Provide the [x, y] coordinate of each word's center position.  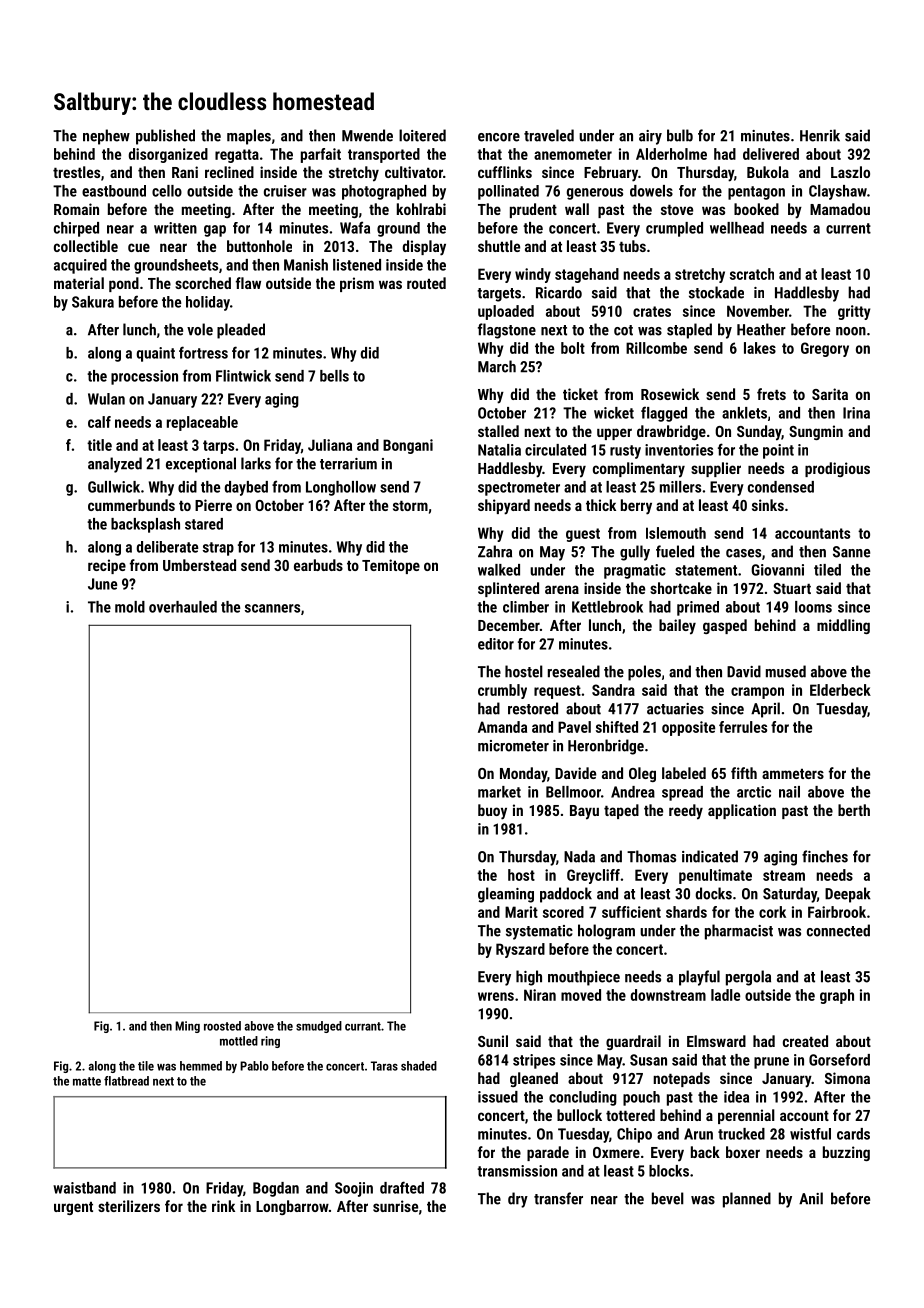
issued [498, 1097]
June [102, 584]
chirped [76, 229]
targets [499, 295]
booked [756, 209]
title [99, 445]
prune [771, 1063]
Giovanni [777, 570]
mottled [239, 1041]
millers [680, 487]
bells [334, 376]
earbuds [318, 565]
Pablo [254, 1066]
